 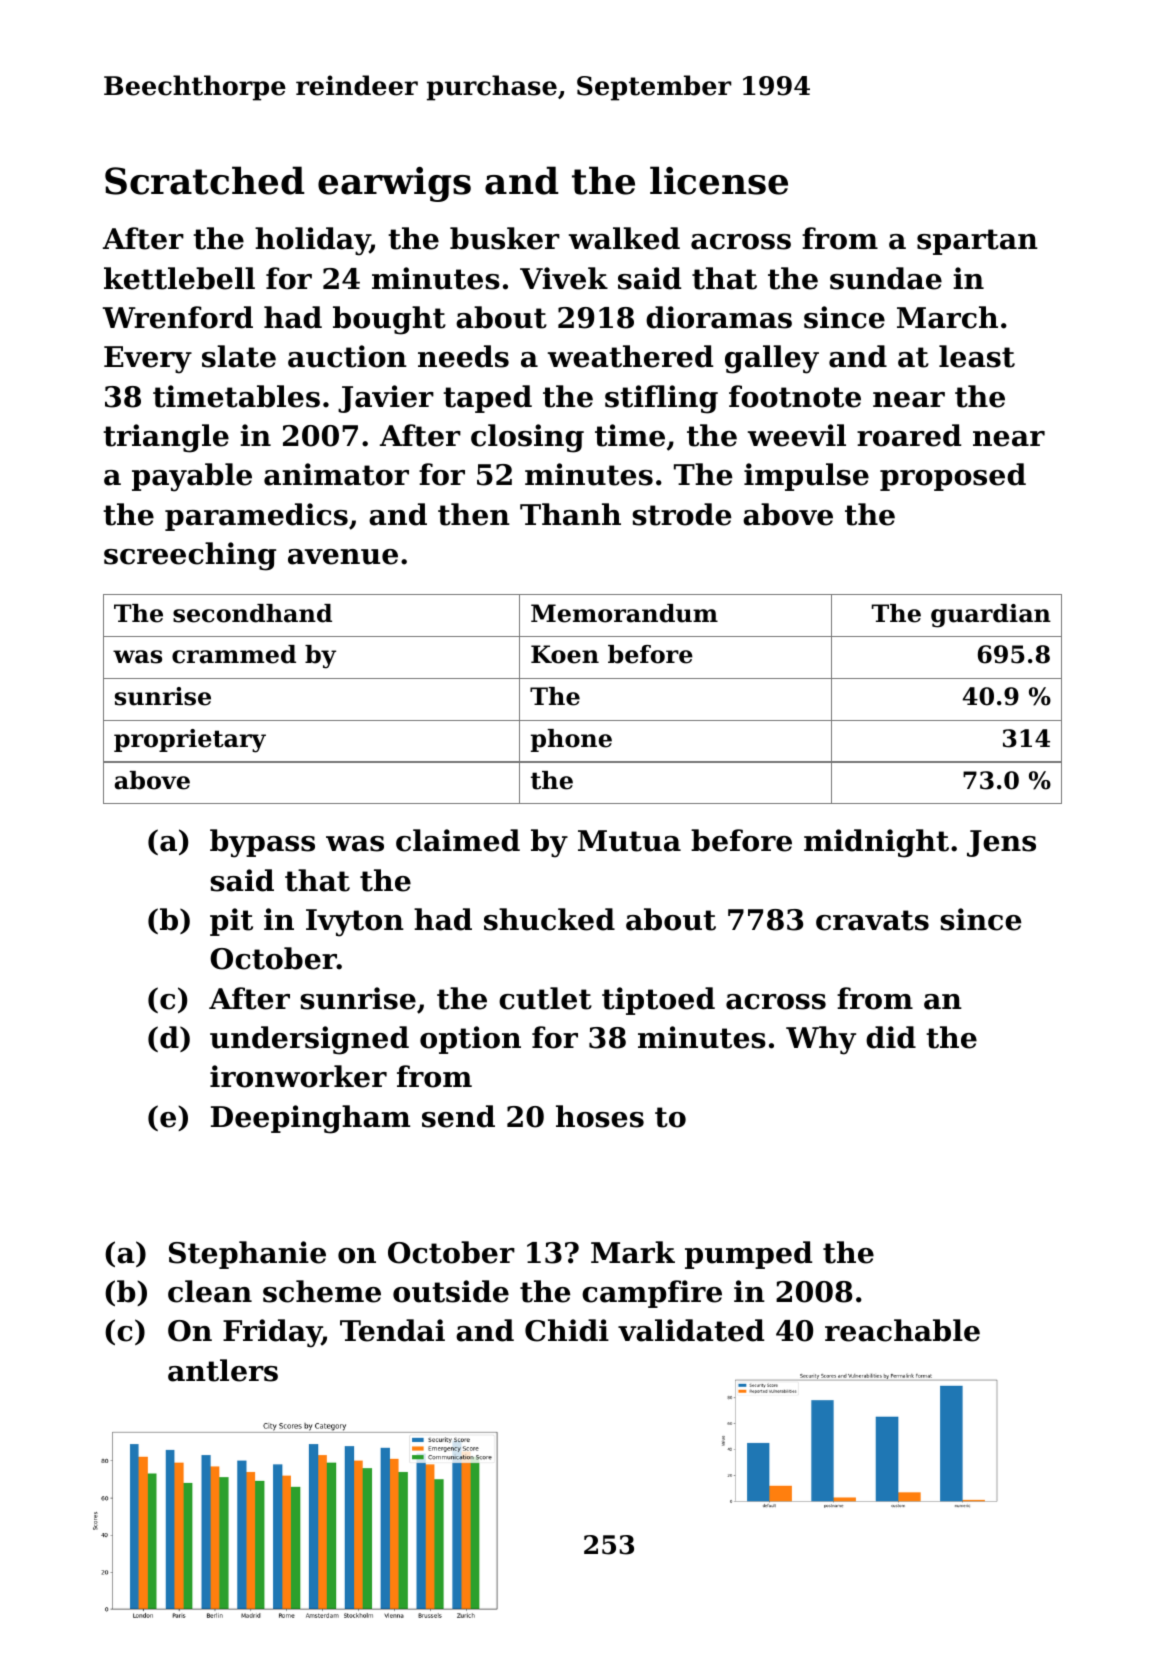 I want to click on scheme, so click(x=322, y=1291).
